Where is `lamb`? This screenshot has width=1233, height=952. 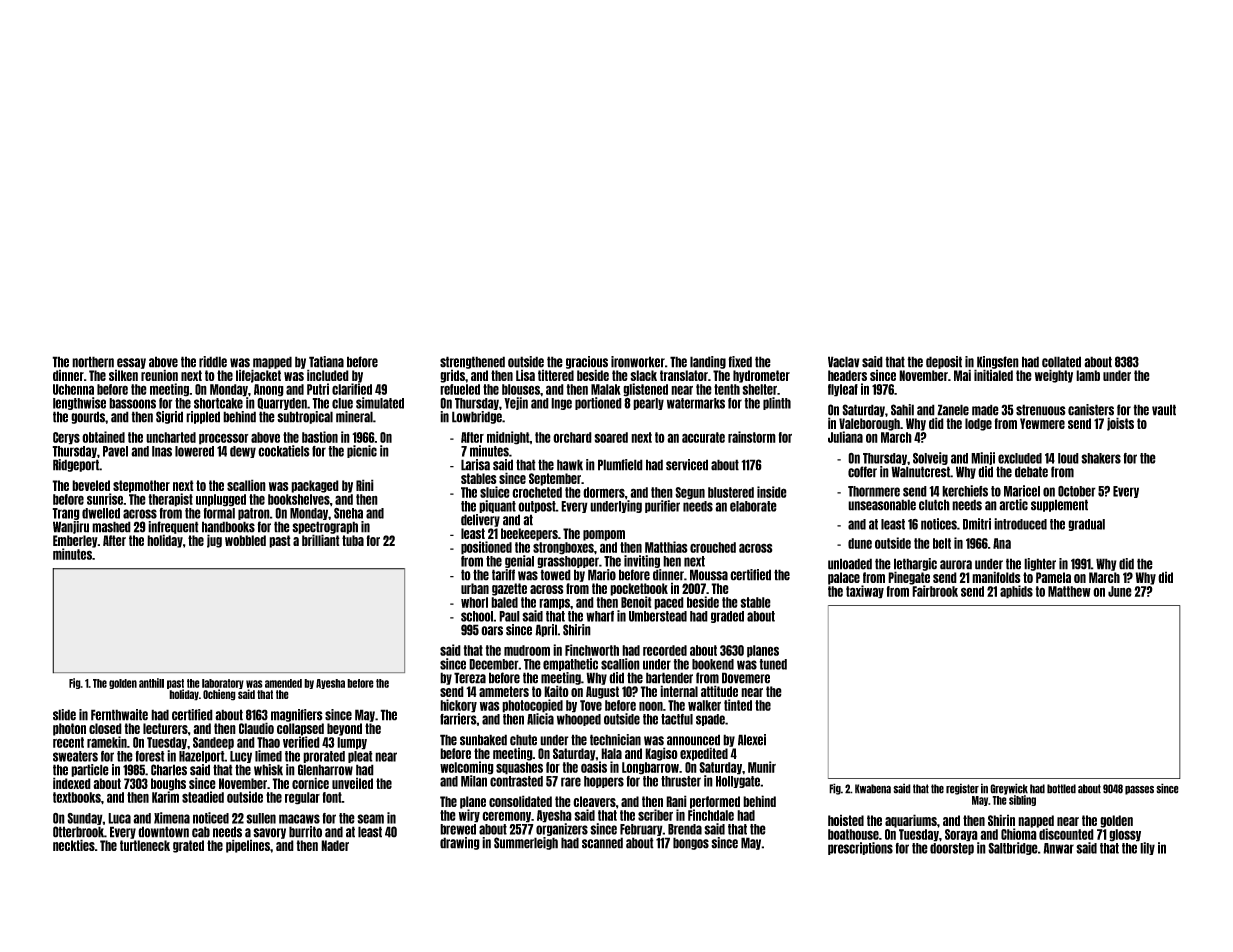
lamb is located at coordinates (1088, 375).
